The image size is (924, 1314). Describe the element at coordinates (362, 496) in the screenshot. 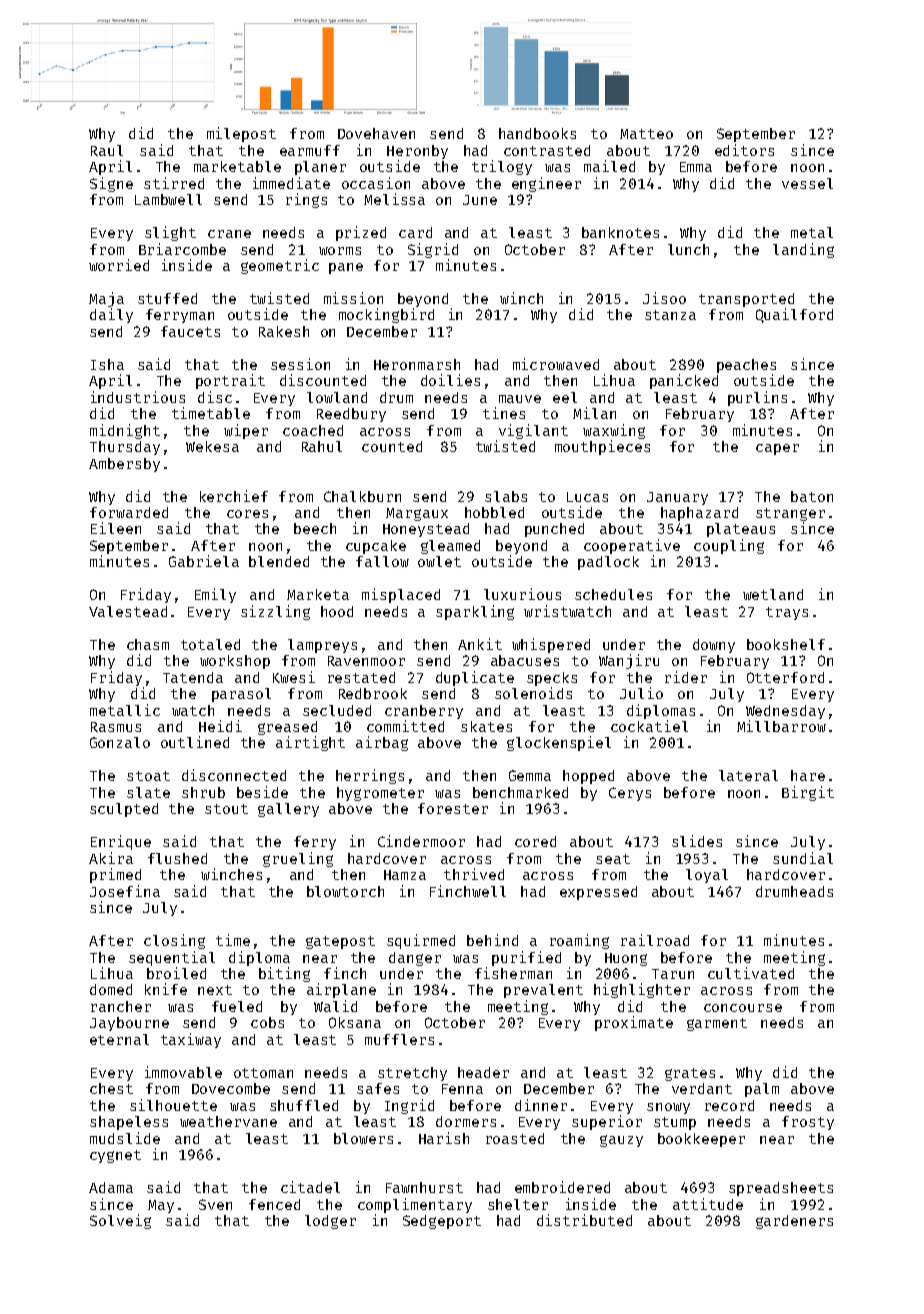

I see `Chalkburn` at that location.
